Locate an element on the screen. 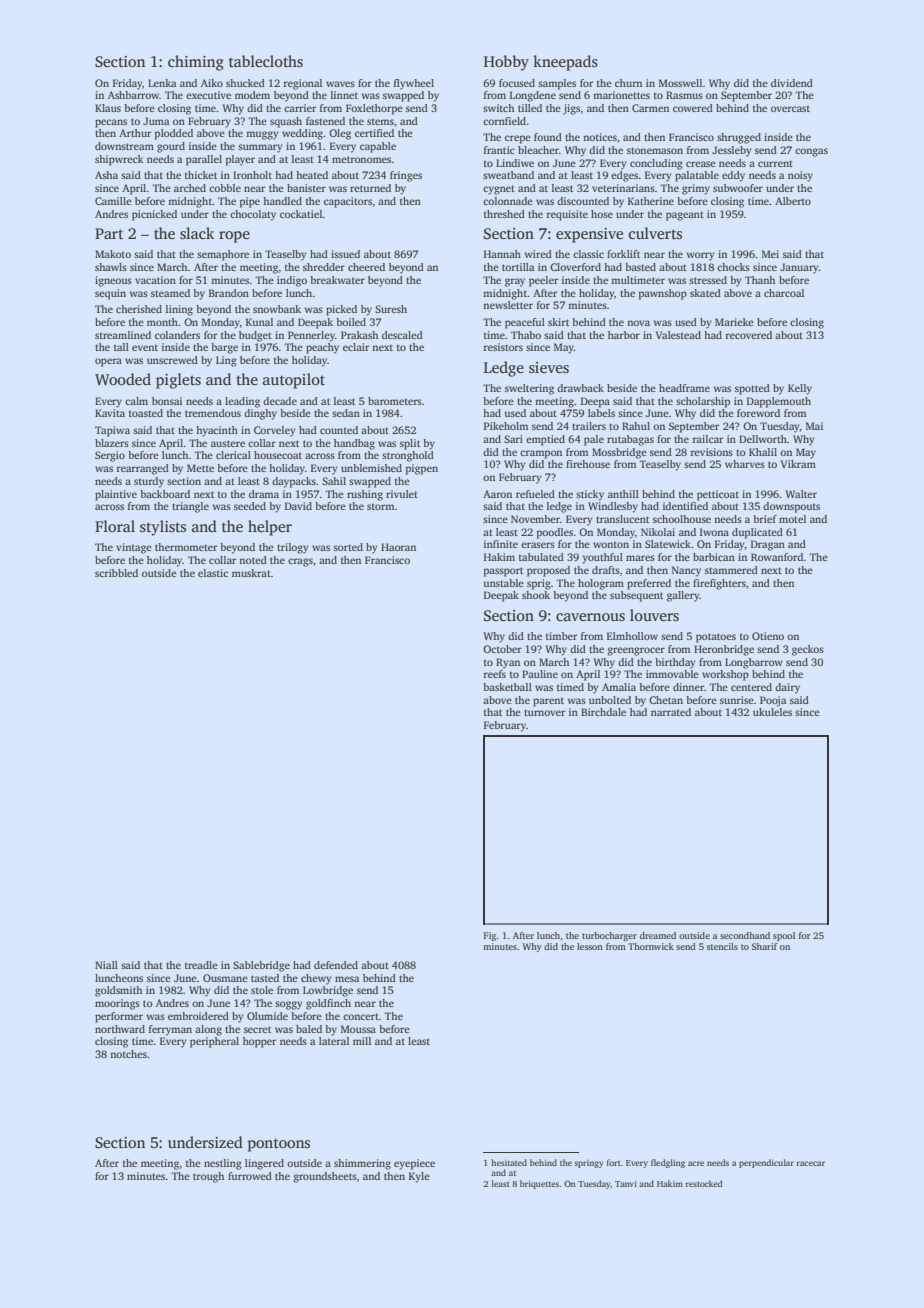  kneepads is located at coordinates (565, 63).
